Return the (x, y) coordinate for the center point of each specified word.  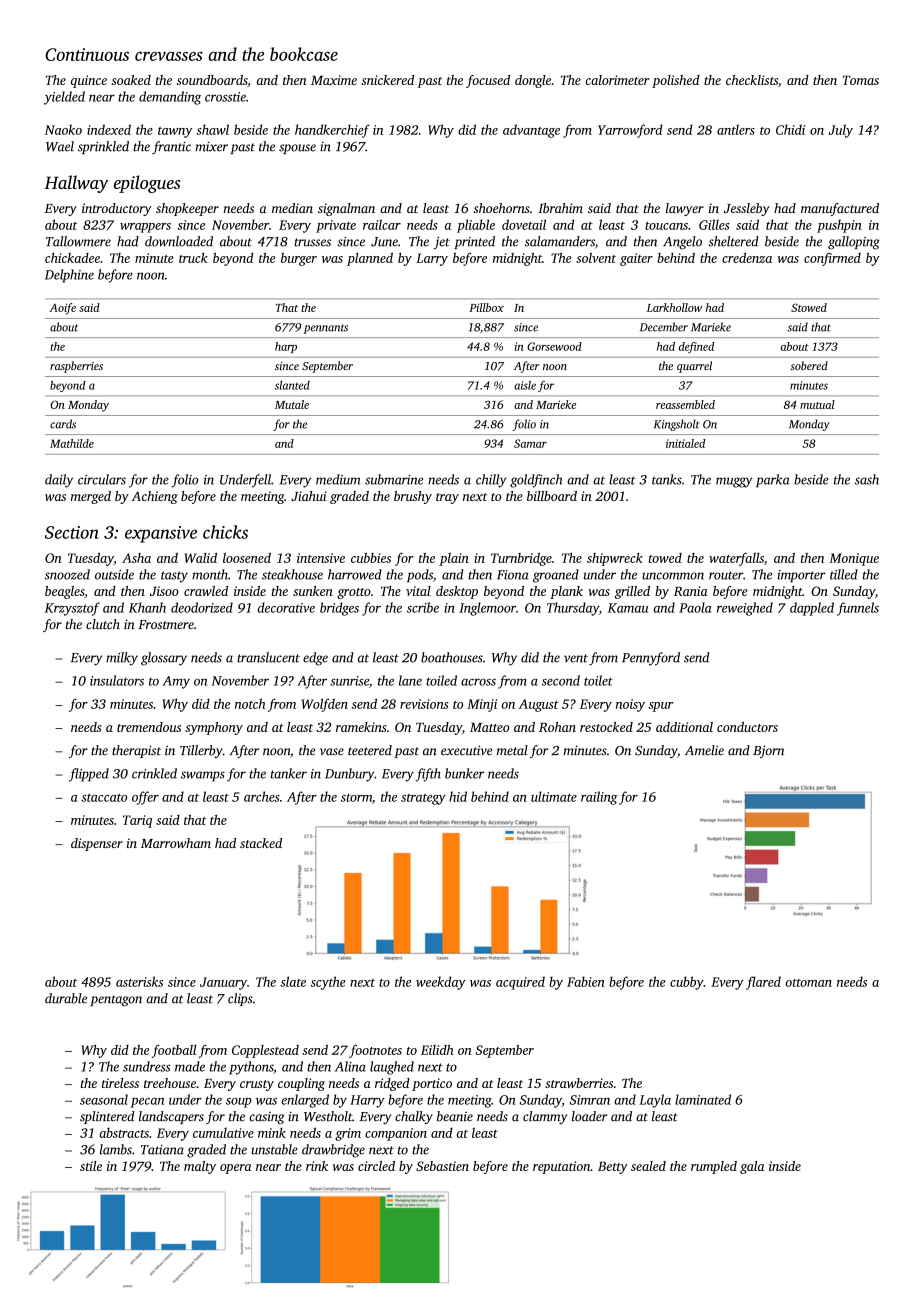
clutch (103, 624)
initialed (685, 443)
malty (200, 1167)
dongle (533, 81)
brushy (413, 497)
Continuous (87, 54)
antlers (736, 129)
